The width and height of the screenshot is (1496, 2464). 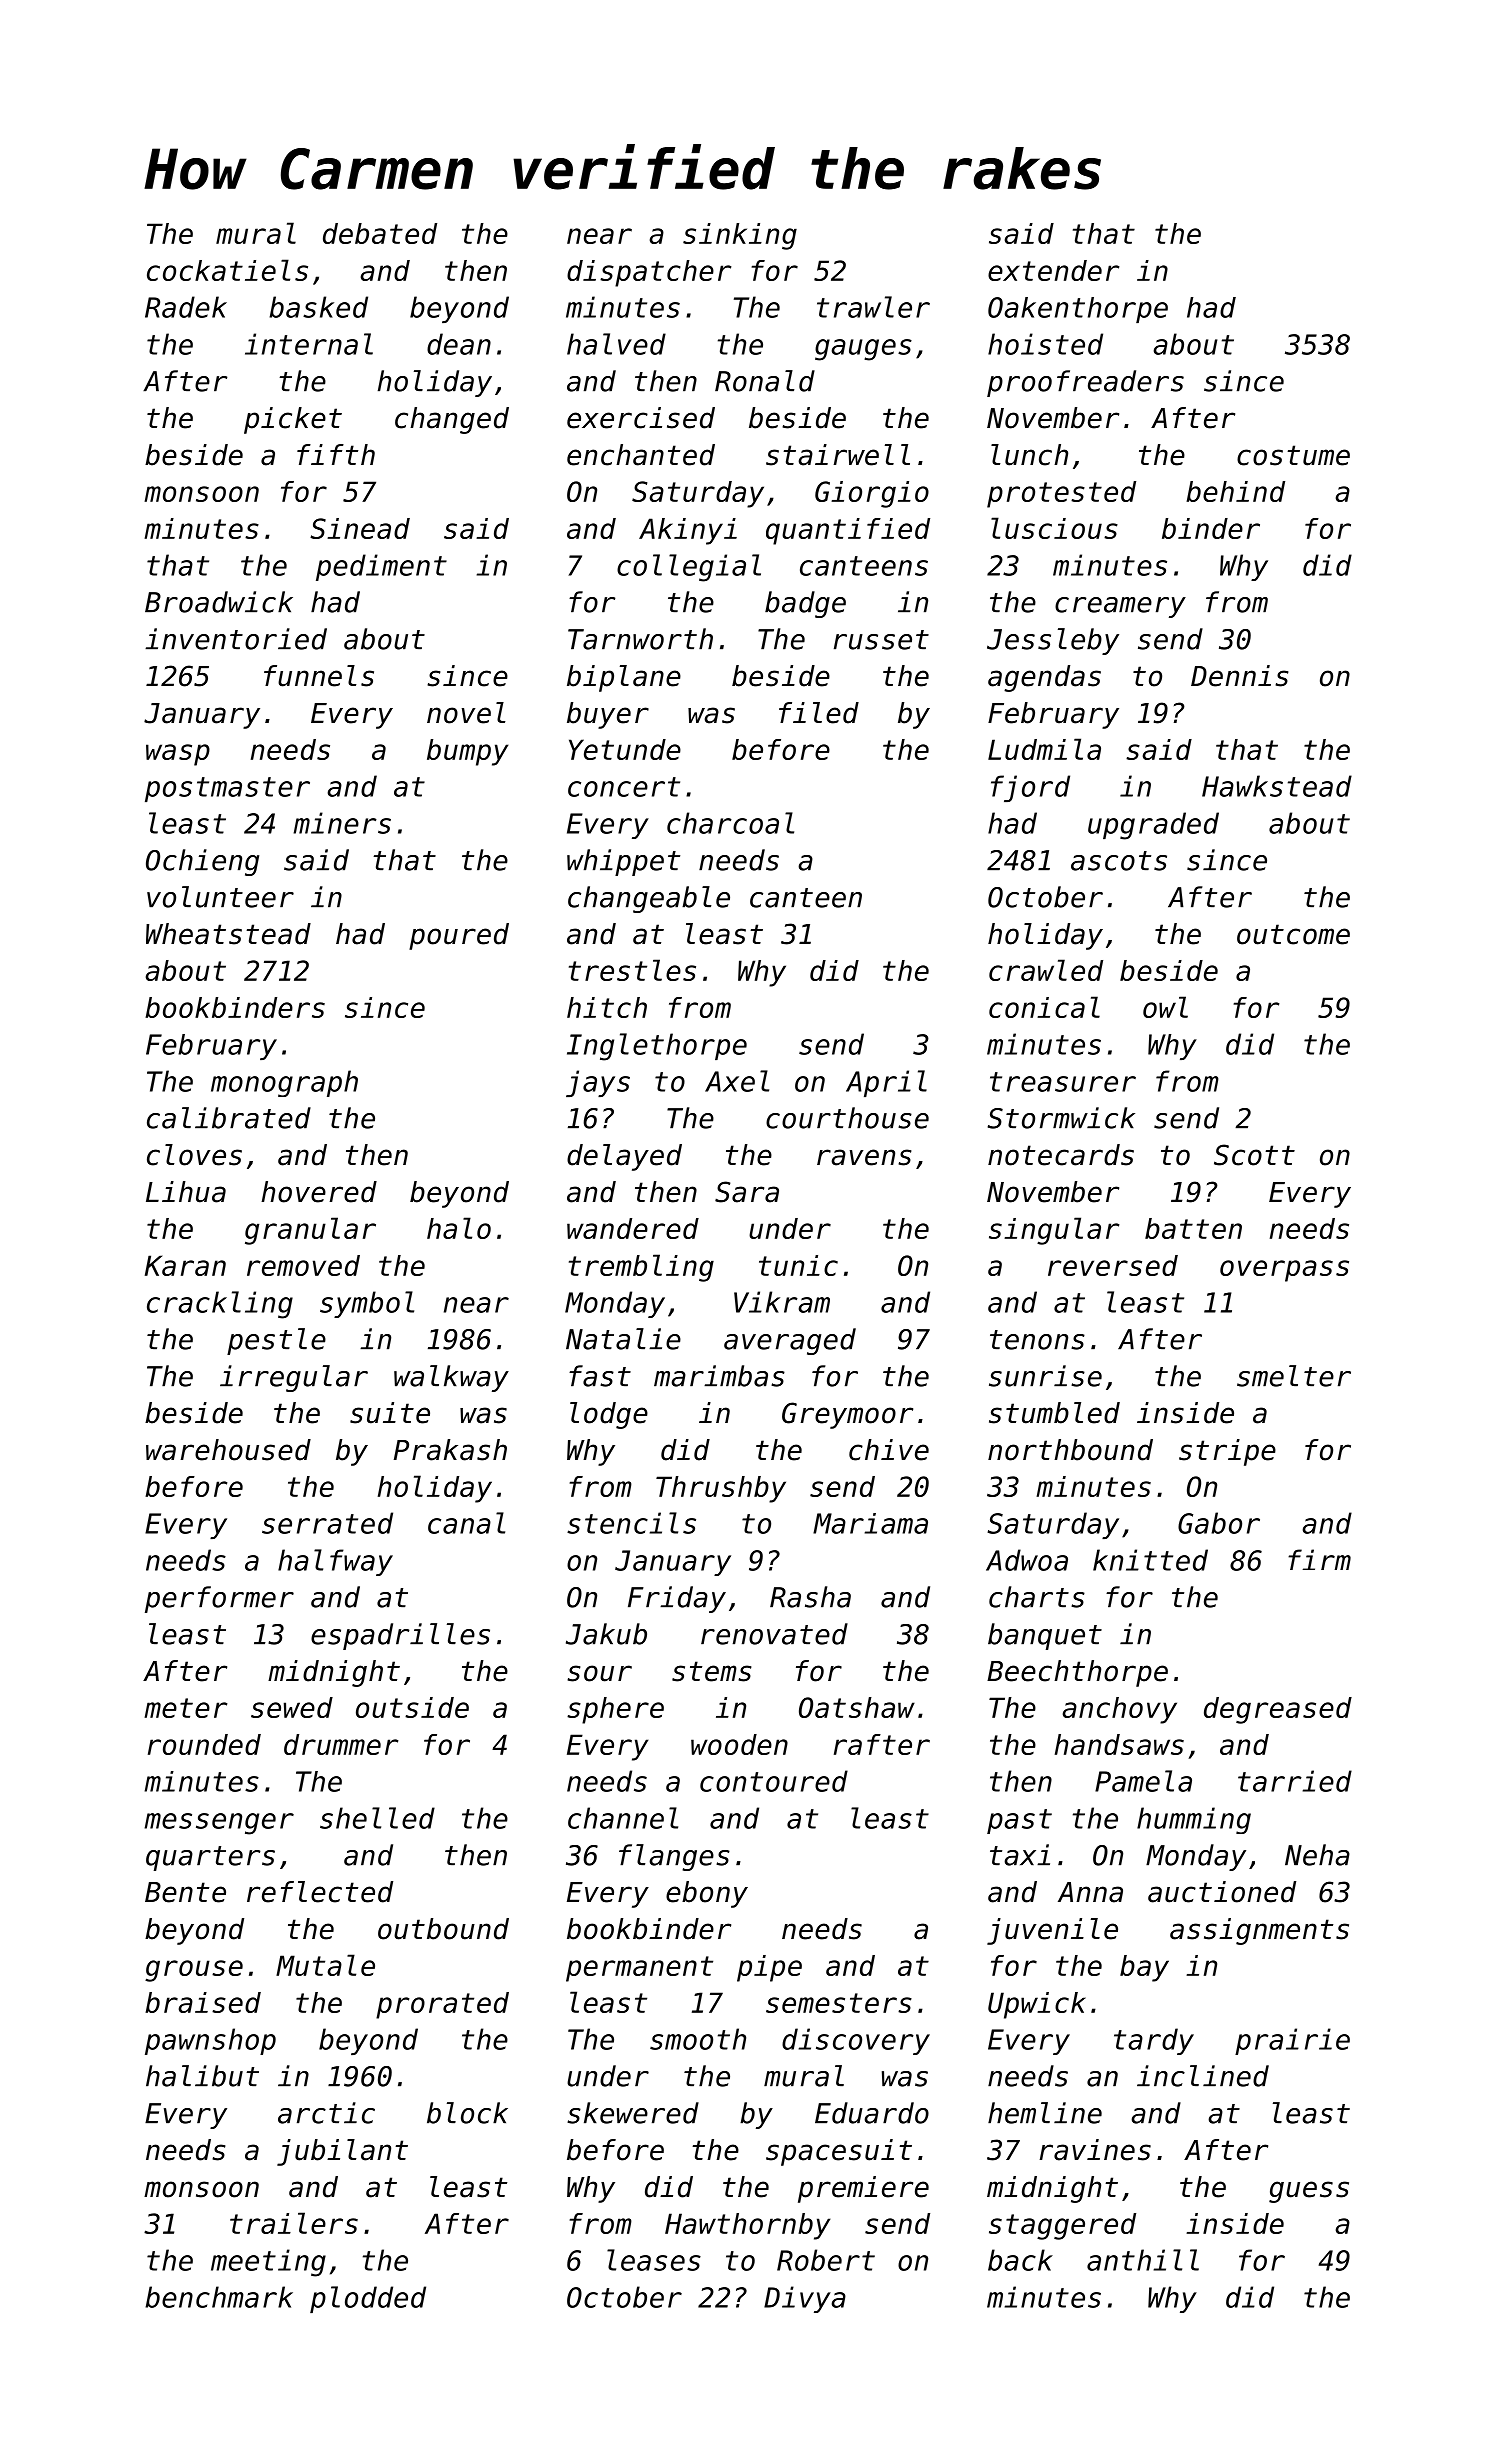 What do you see at coordinates (1284, 1271) in the screenshot?
I see `overpass` at bounding box center [1284, 1271].
